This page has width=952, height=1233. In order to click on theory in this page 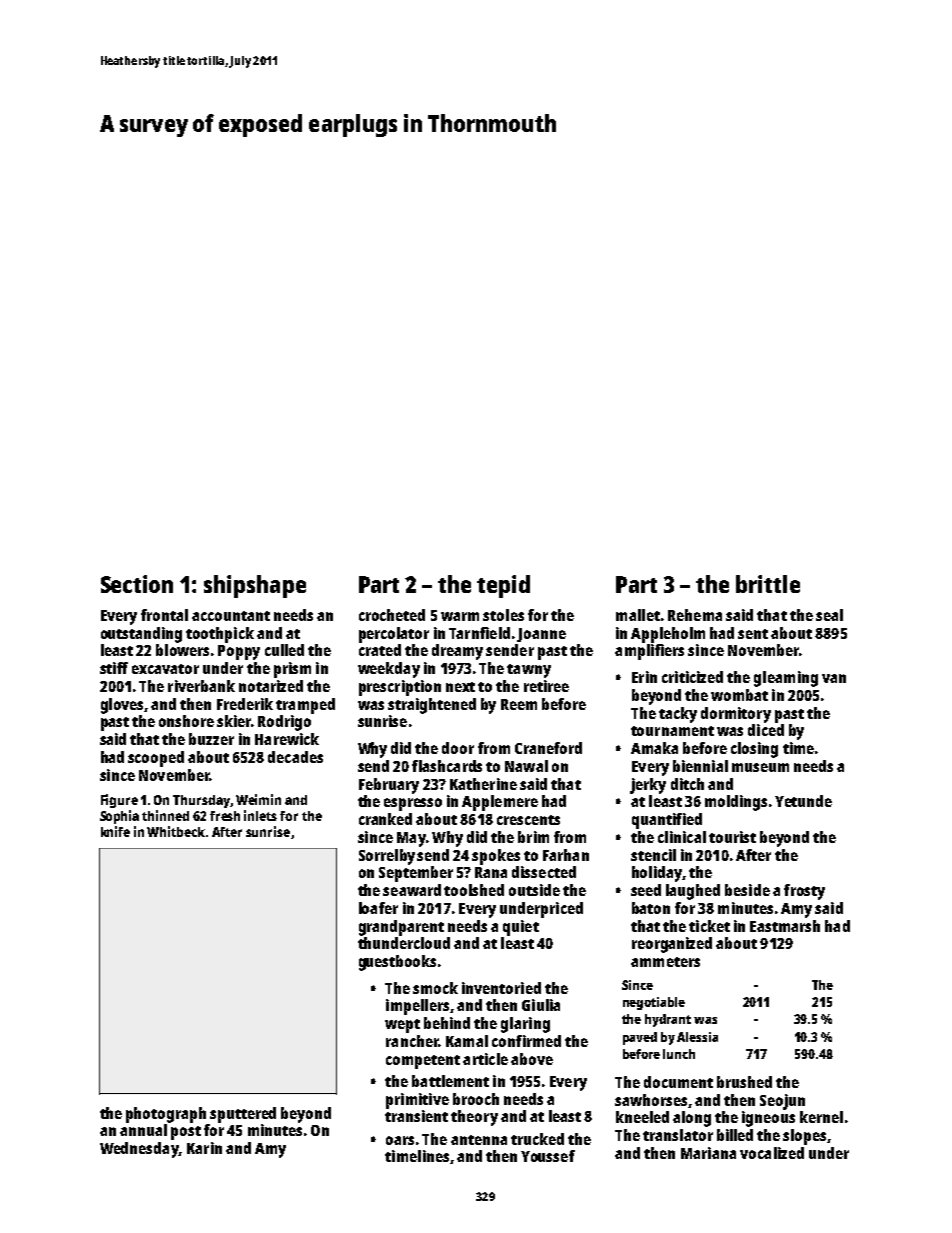, I will do `click(474, 1118)`.
